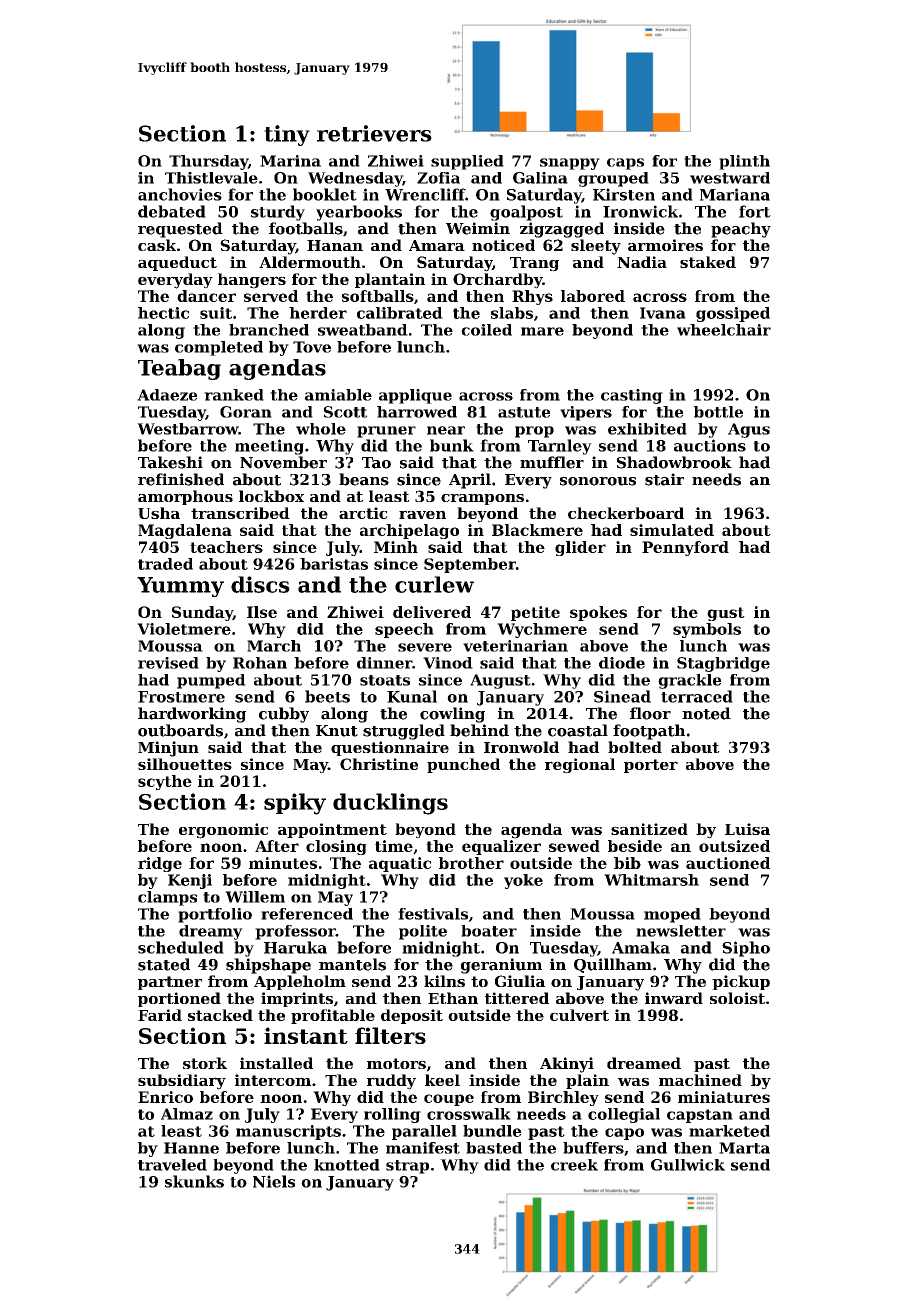  I want to click on symbols, so click(707, 630).
